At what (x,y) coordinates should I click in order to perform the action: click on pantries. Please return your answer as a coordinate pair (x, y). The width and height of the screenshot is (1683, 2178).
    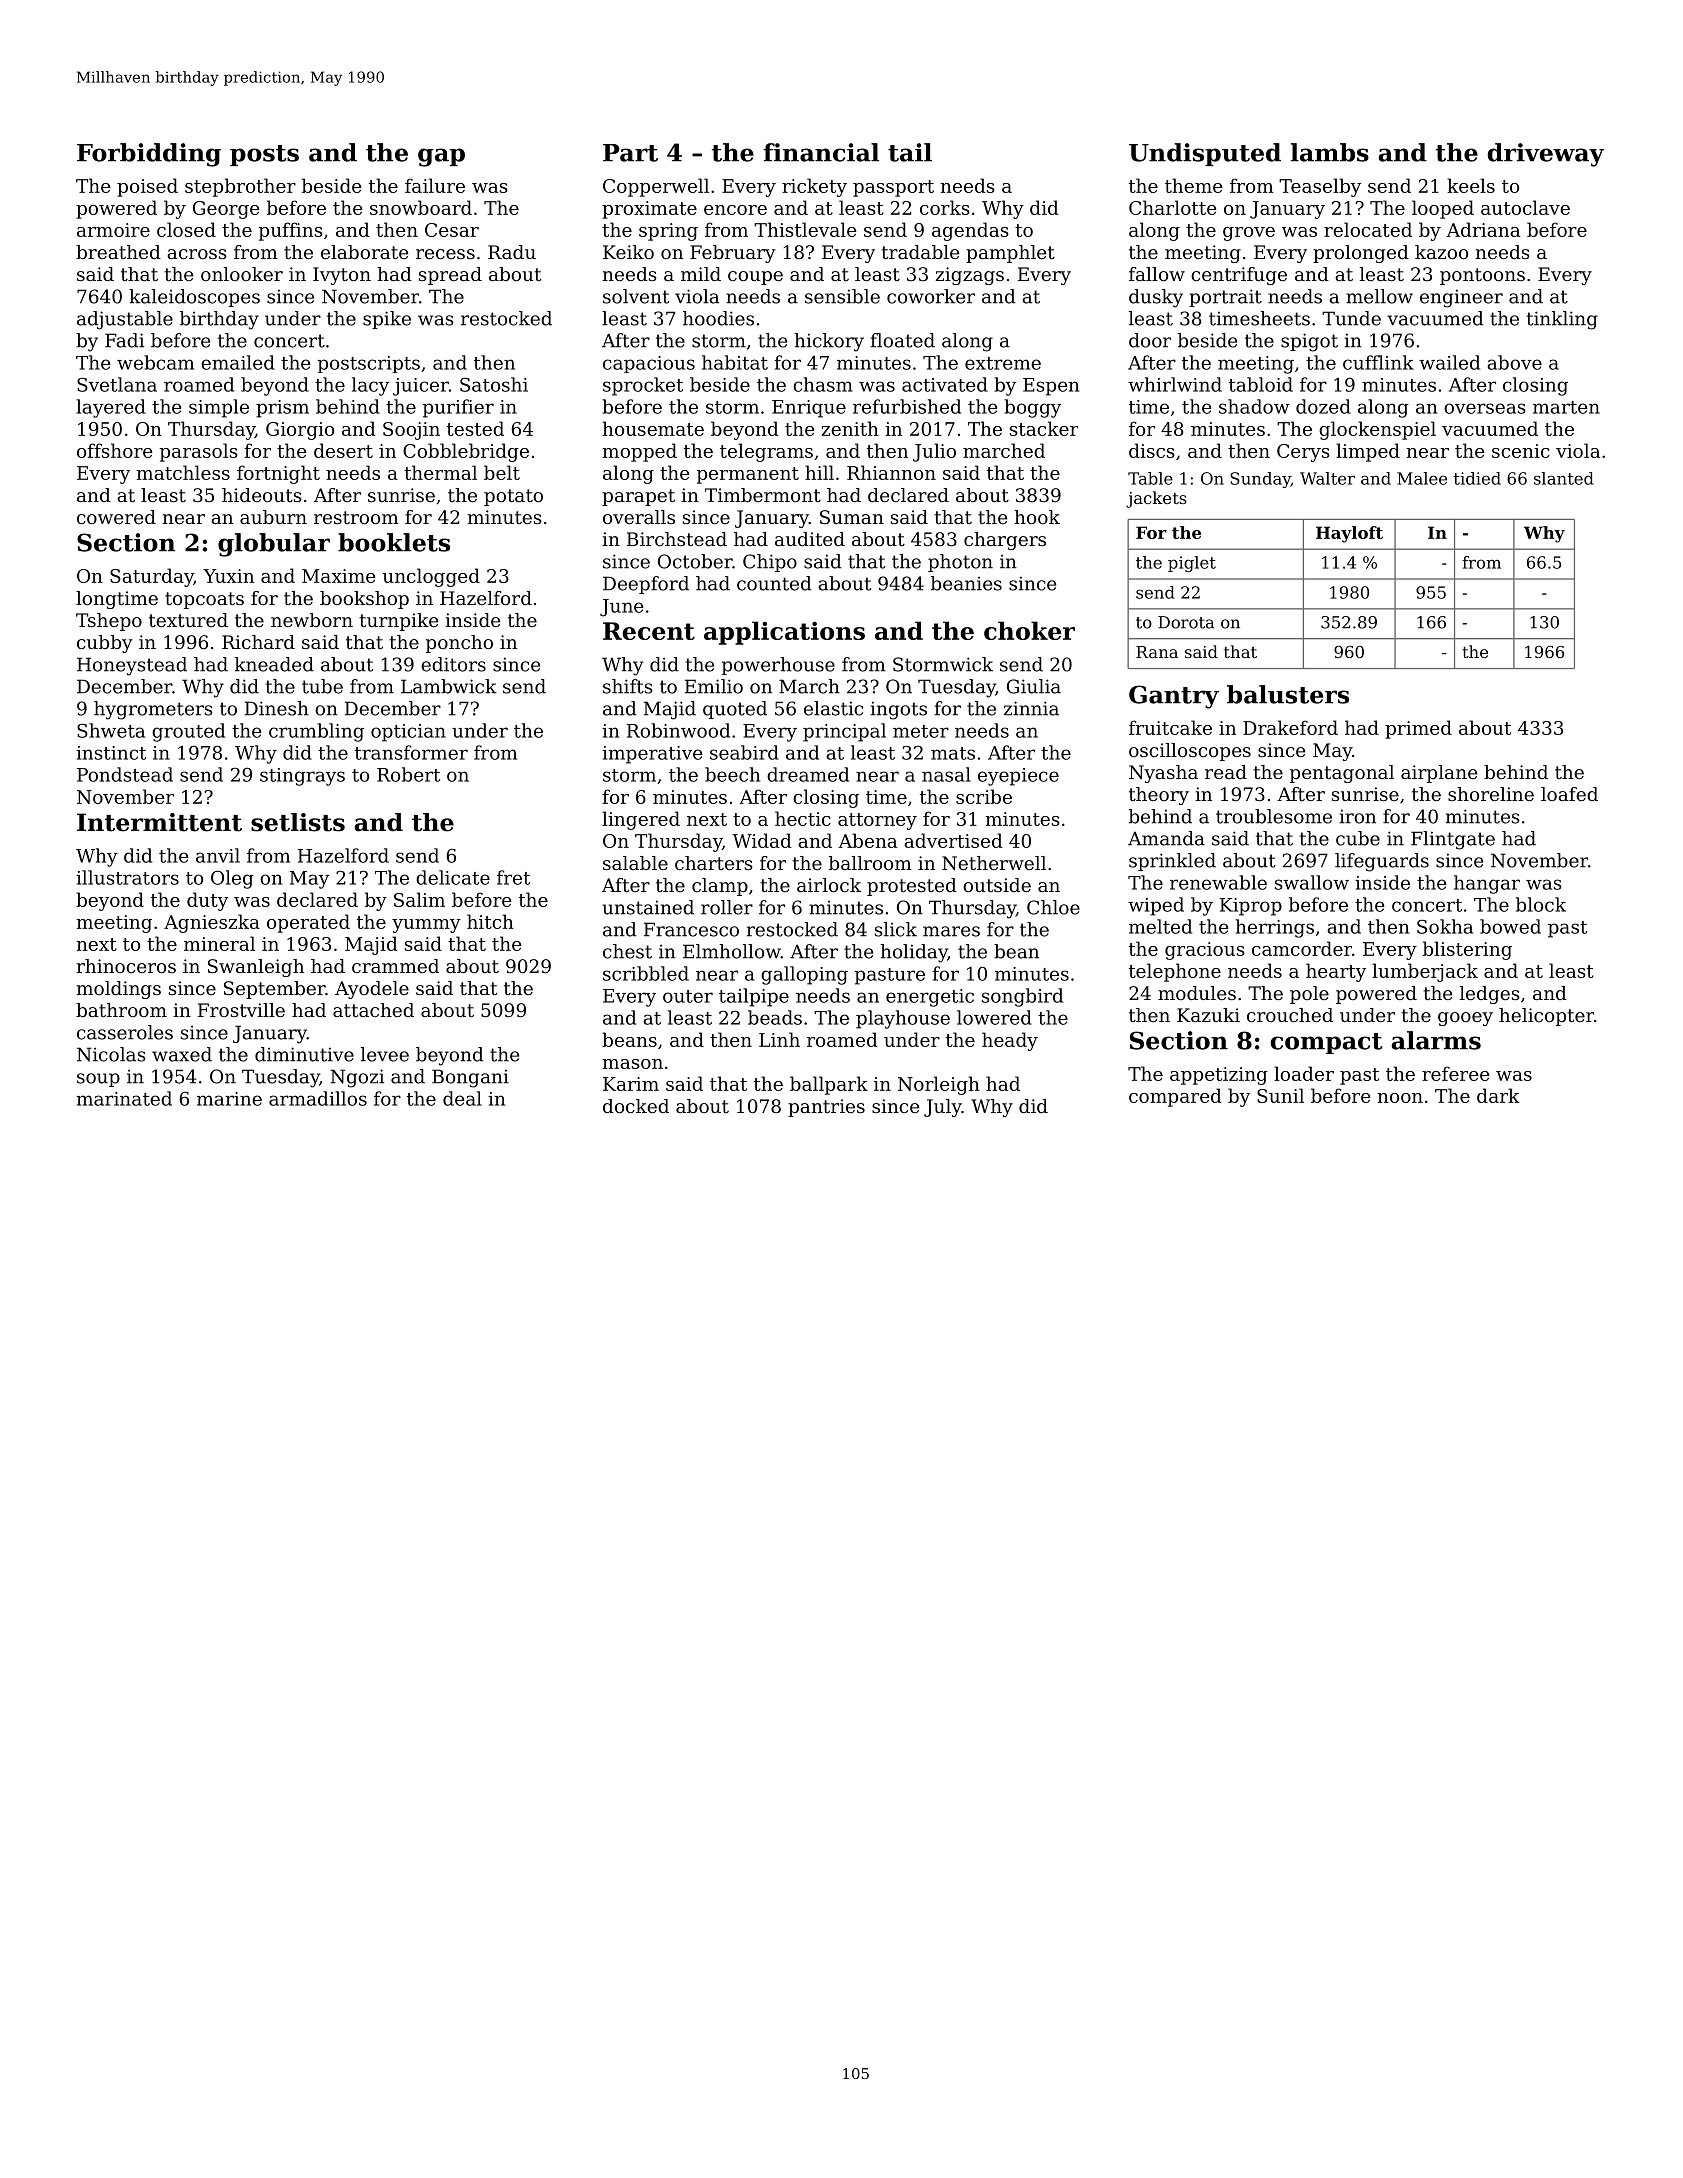
    Looking at the image, I should click on (826, 1108).
